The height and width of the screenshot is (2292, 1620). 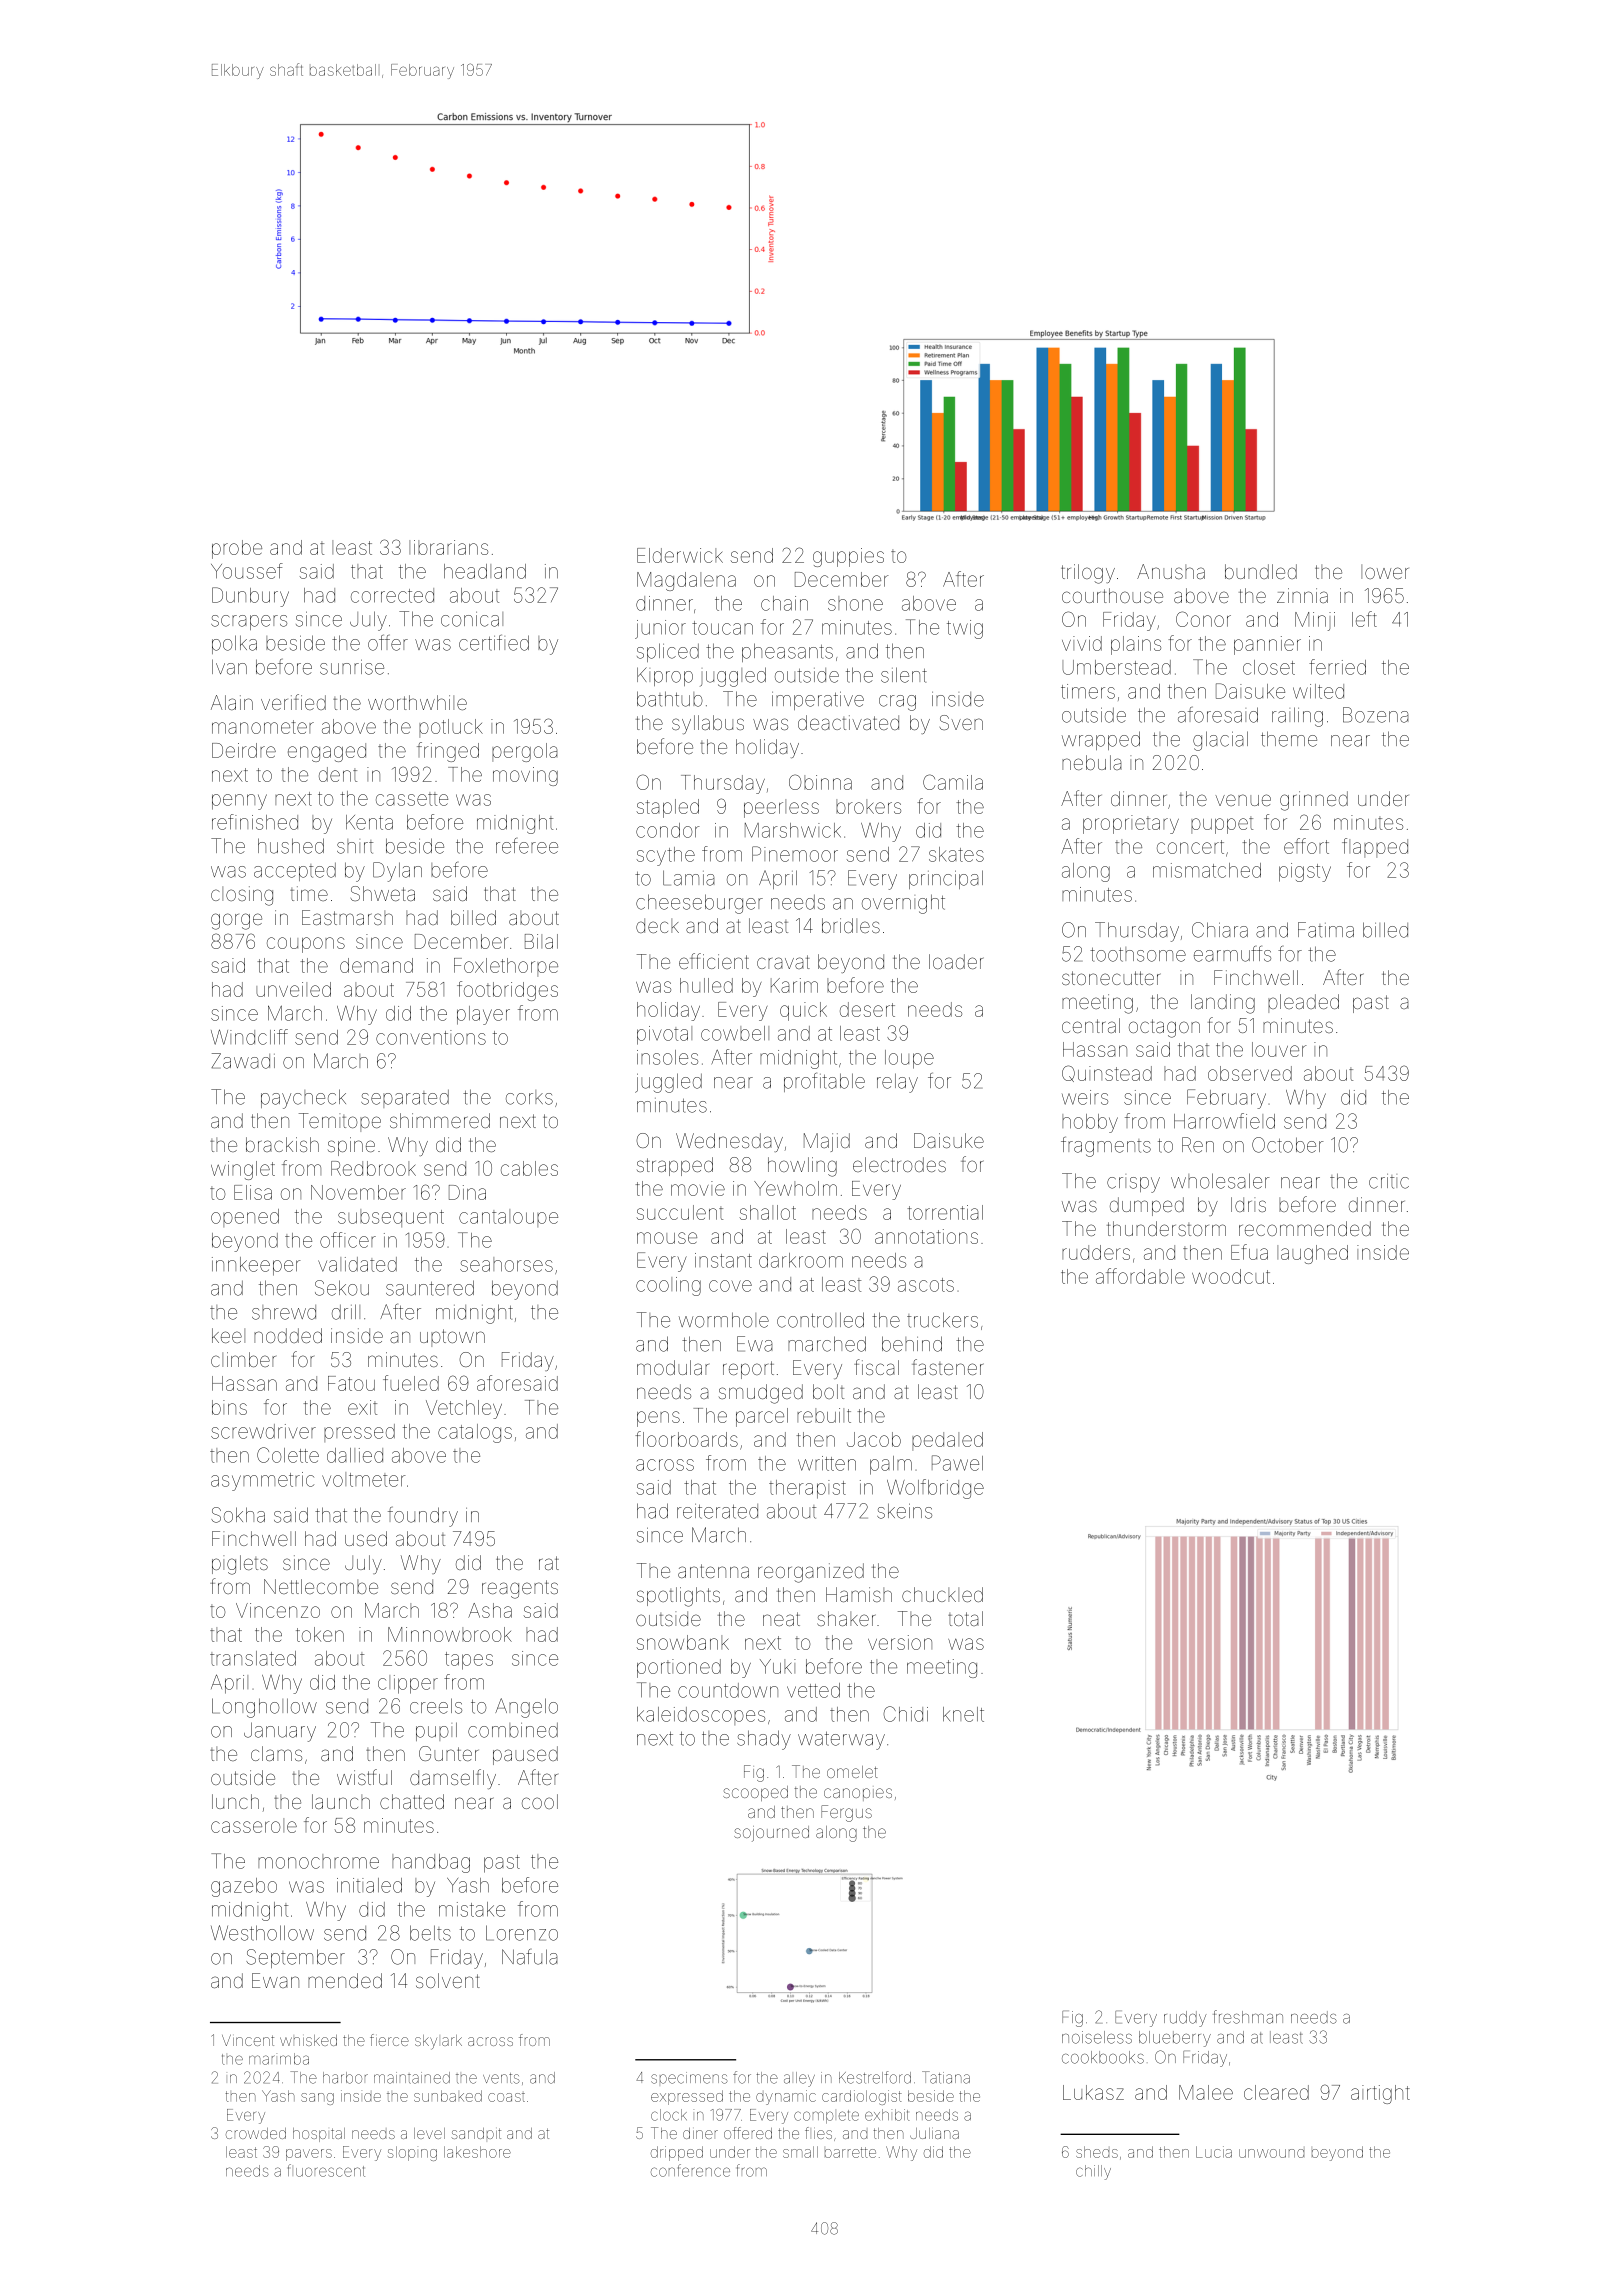 What do you see at coordinates (326, 2170) in the screenshot?
I see `fluorescent` at bounding box center [326, 2170].
